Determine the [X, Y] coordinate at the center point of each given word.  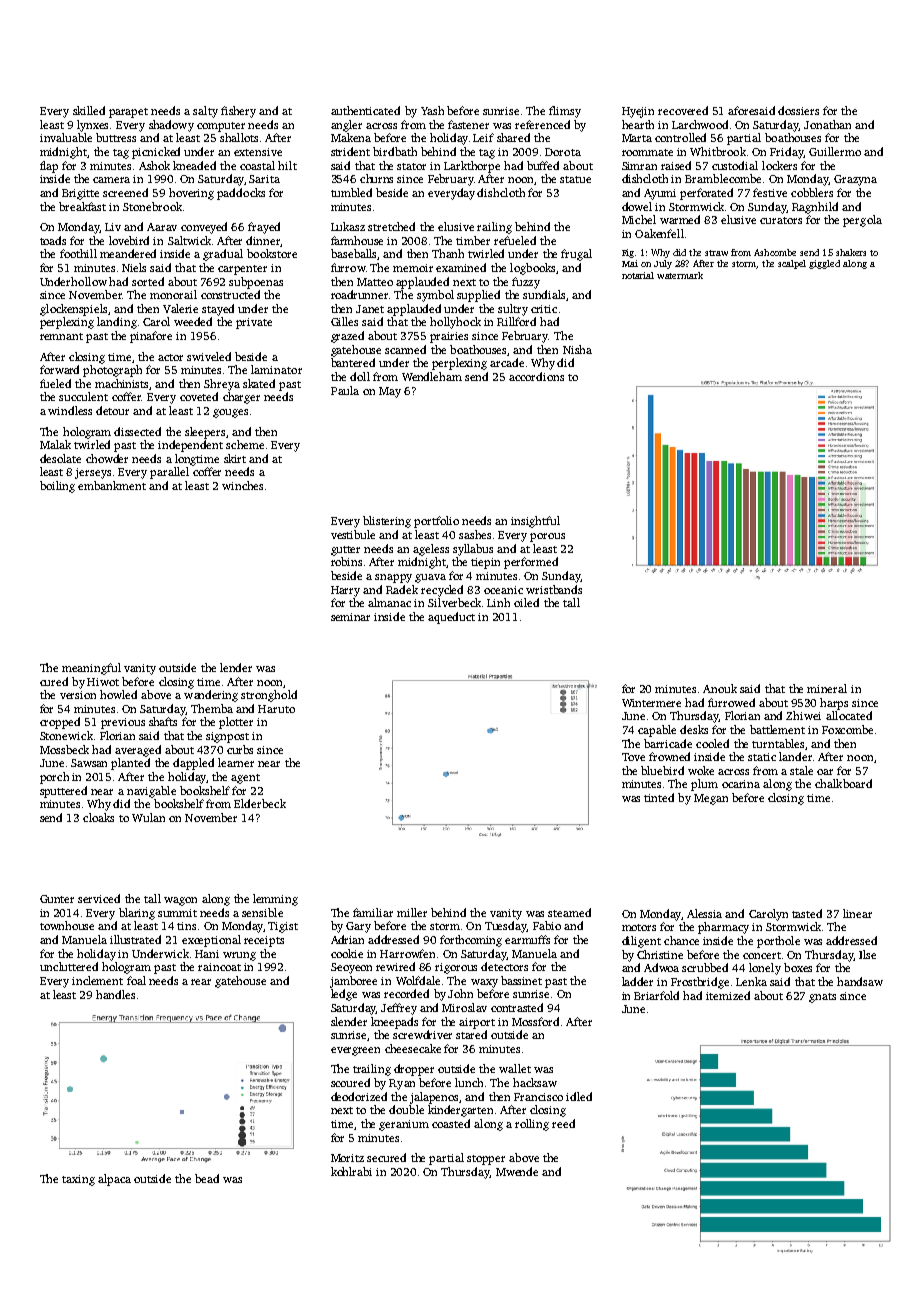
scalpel [792, 264]
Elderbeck [260, 803]
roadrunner [359, 294]
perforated [706, 194]
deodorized [359, 1096]
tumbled [351, 192]
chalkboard [843, 783]
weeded [193, 321]
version [78, 695]
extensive [258, 152]
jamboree [353, 982]
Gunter [57, 899]
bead [207, 1178]
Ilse [867, 954]
